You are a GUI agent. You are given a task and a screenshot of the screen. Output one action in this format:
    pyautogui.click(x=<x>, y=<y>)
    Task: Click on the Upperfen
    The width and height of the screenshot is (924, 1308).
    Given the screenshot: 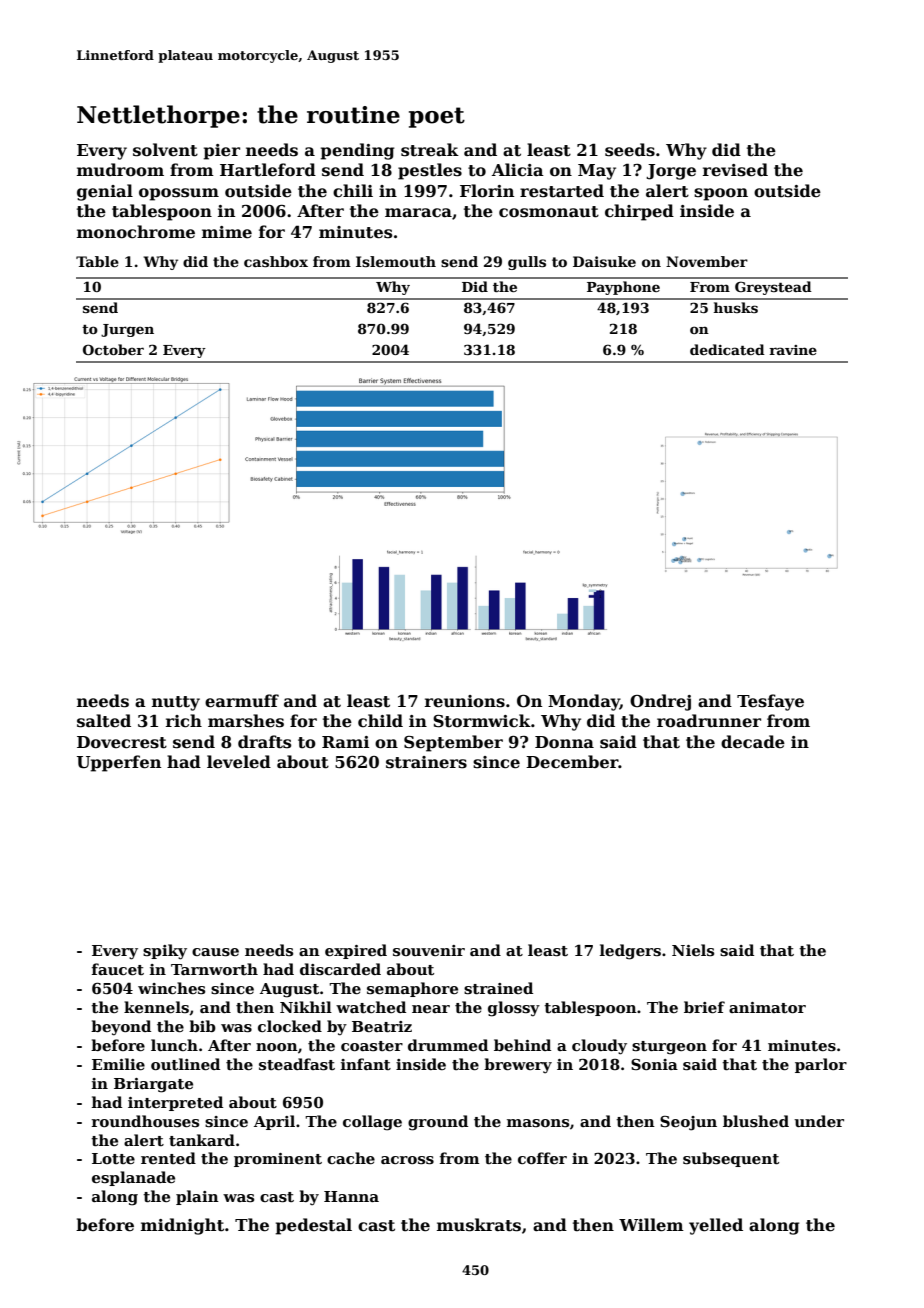 What is the action you would take?
    pyautogui.click(x=119, y=763)
